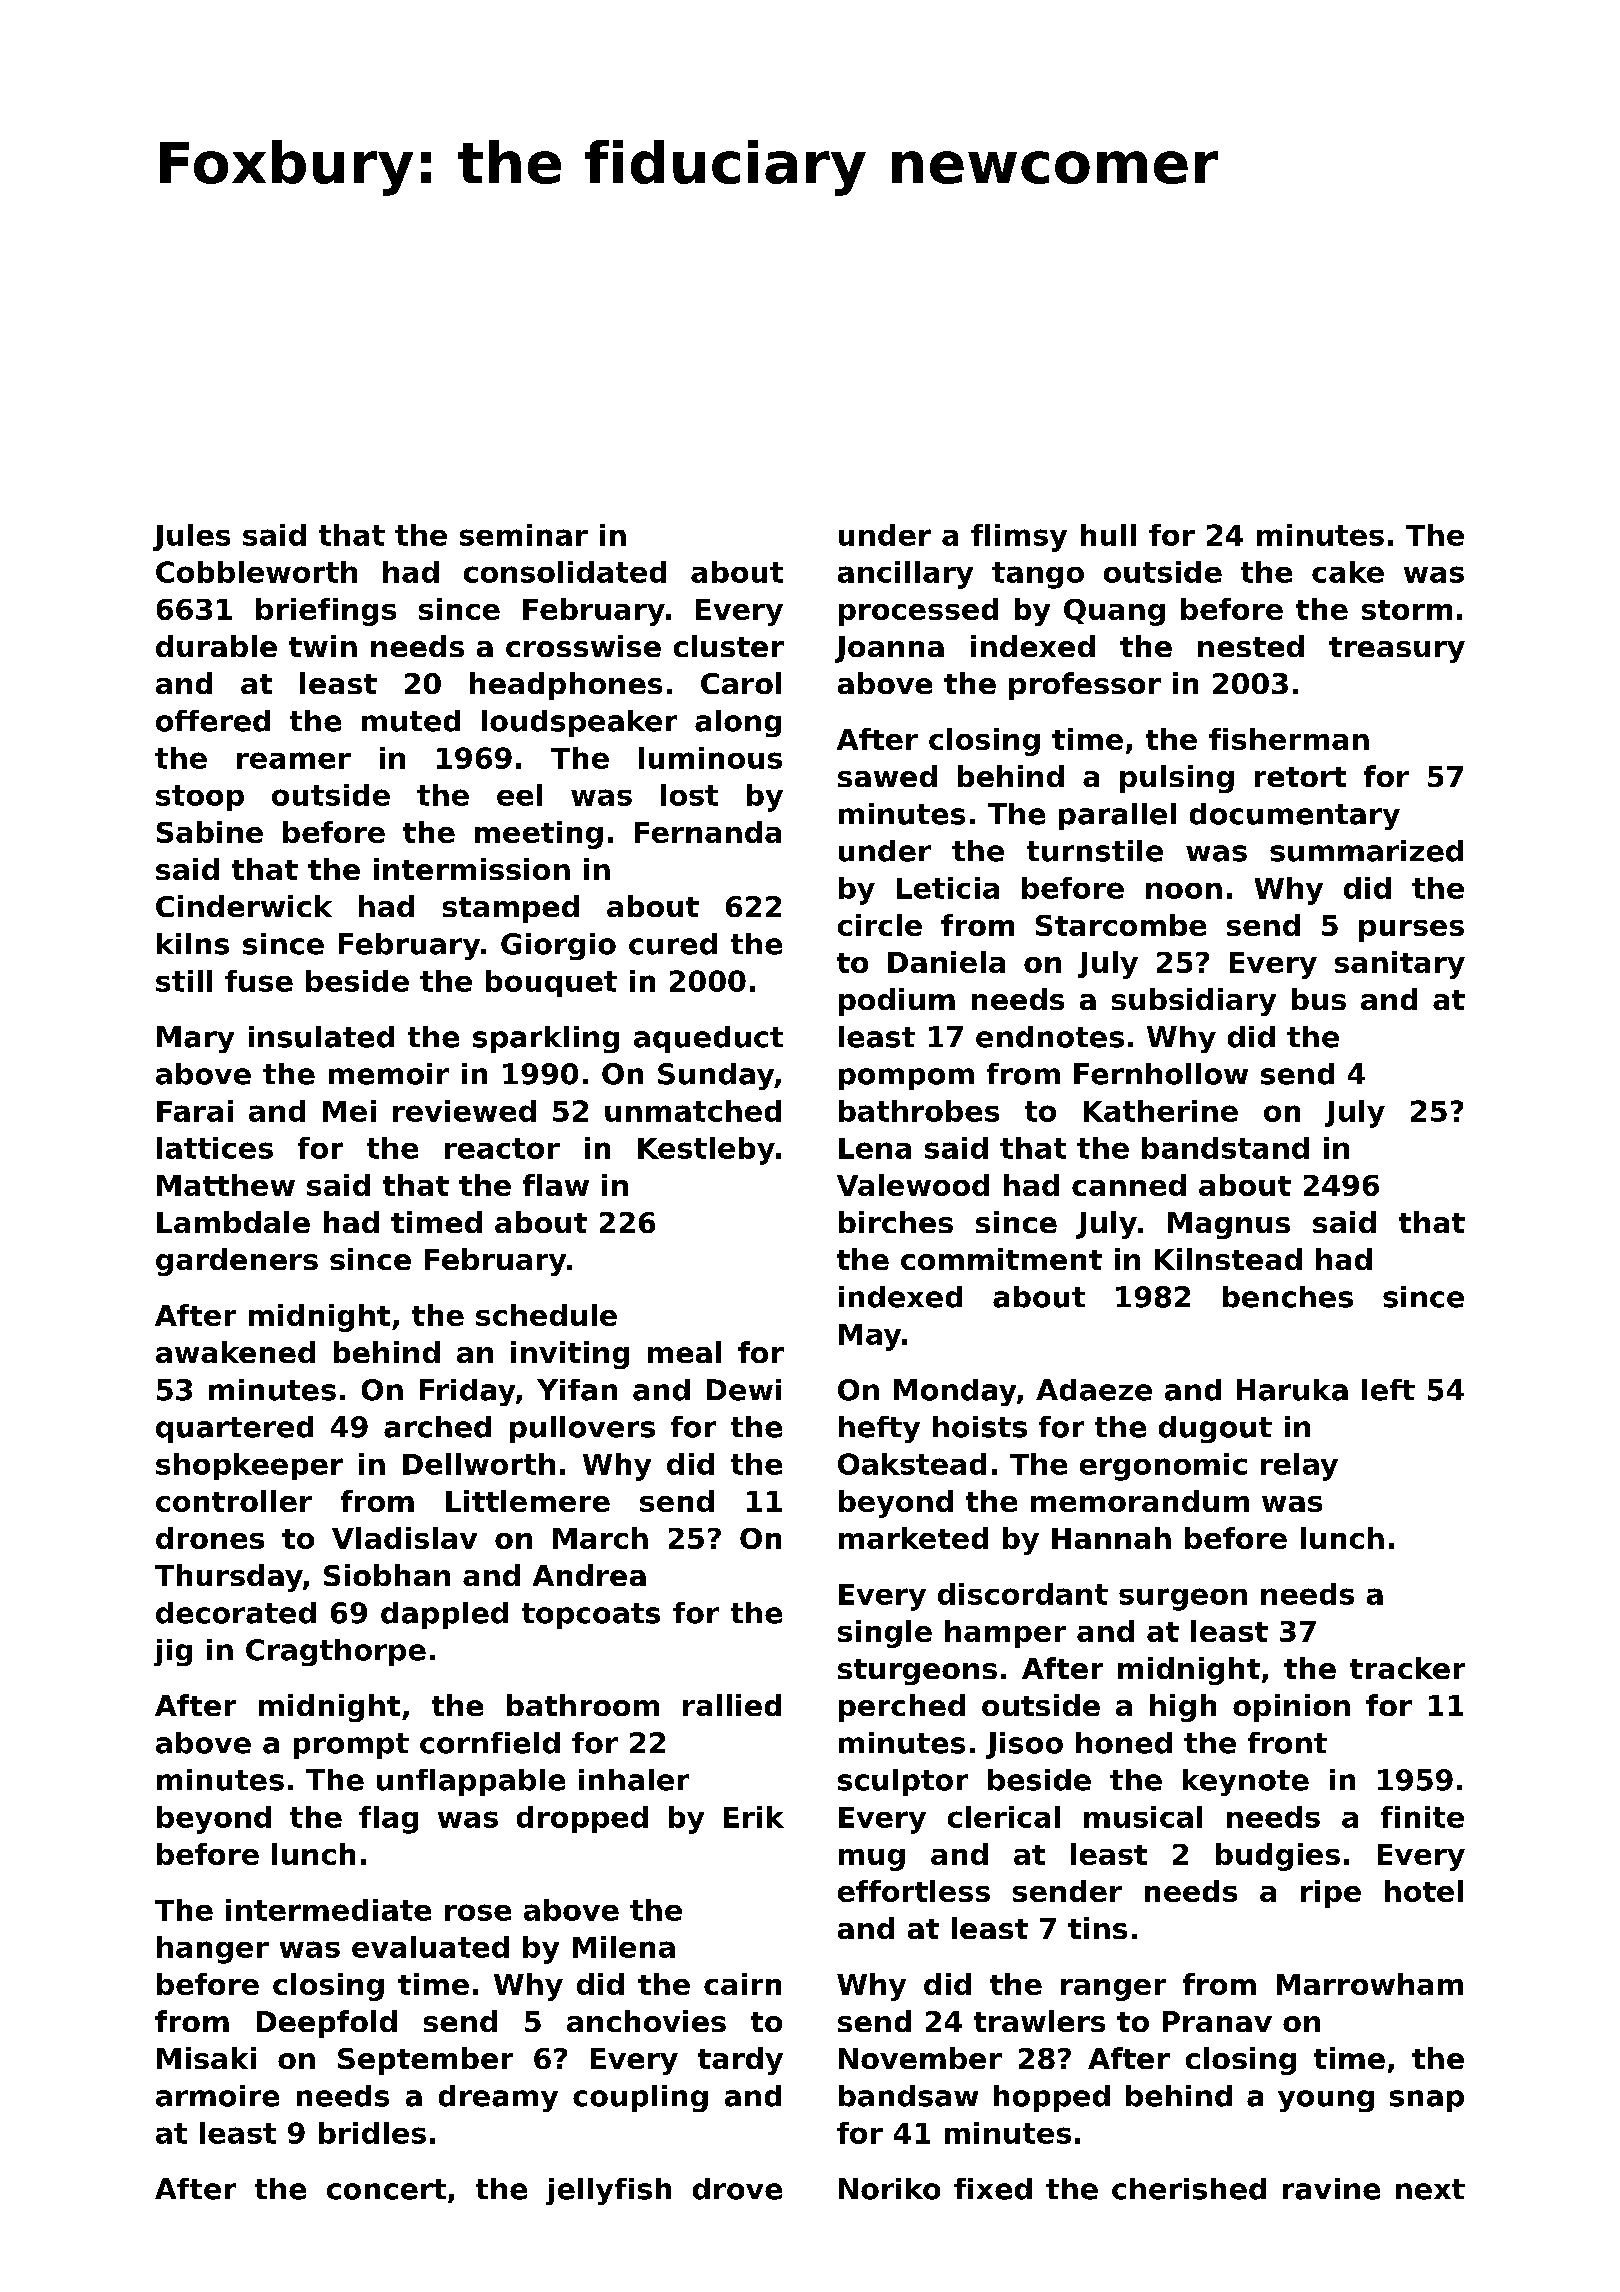 Image resolution: width=1620 pixels, height=2292 pixels. What do you see at coordinates (1085, 686) in the screenshot?
I see `professor` at bounding box center [1085, 686].
